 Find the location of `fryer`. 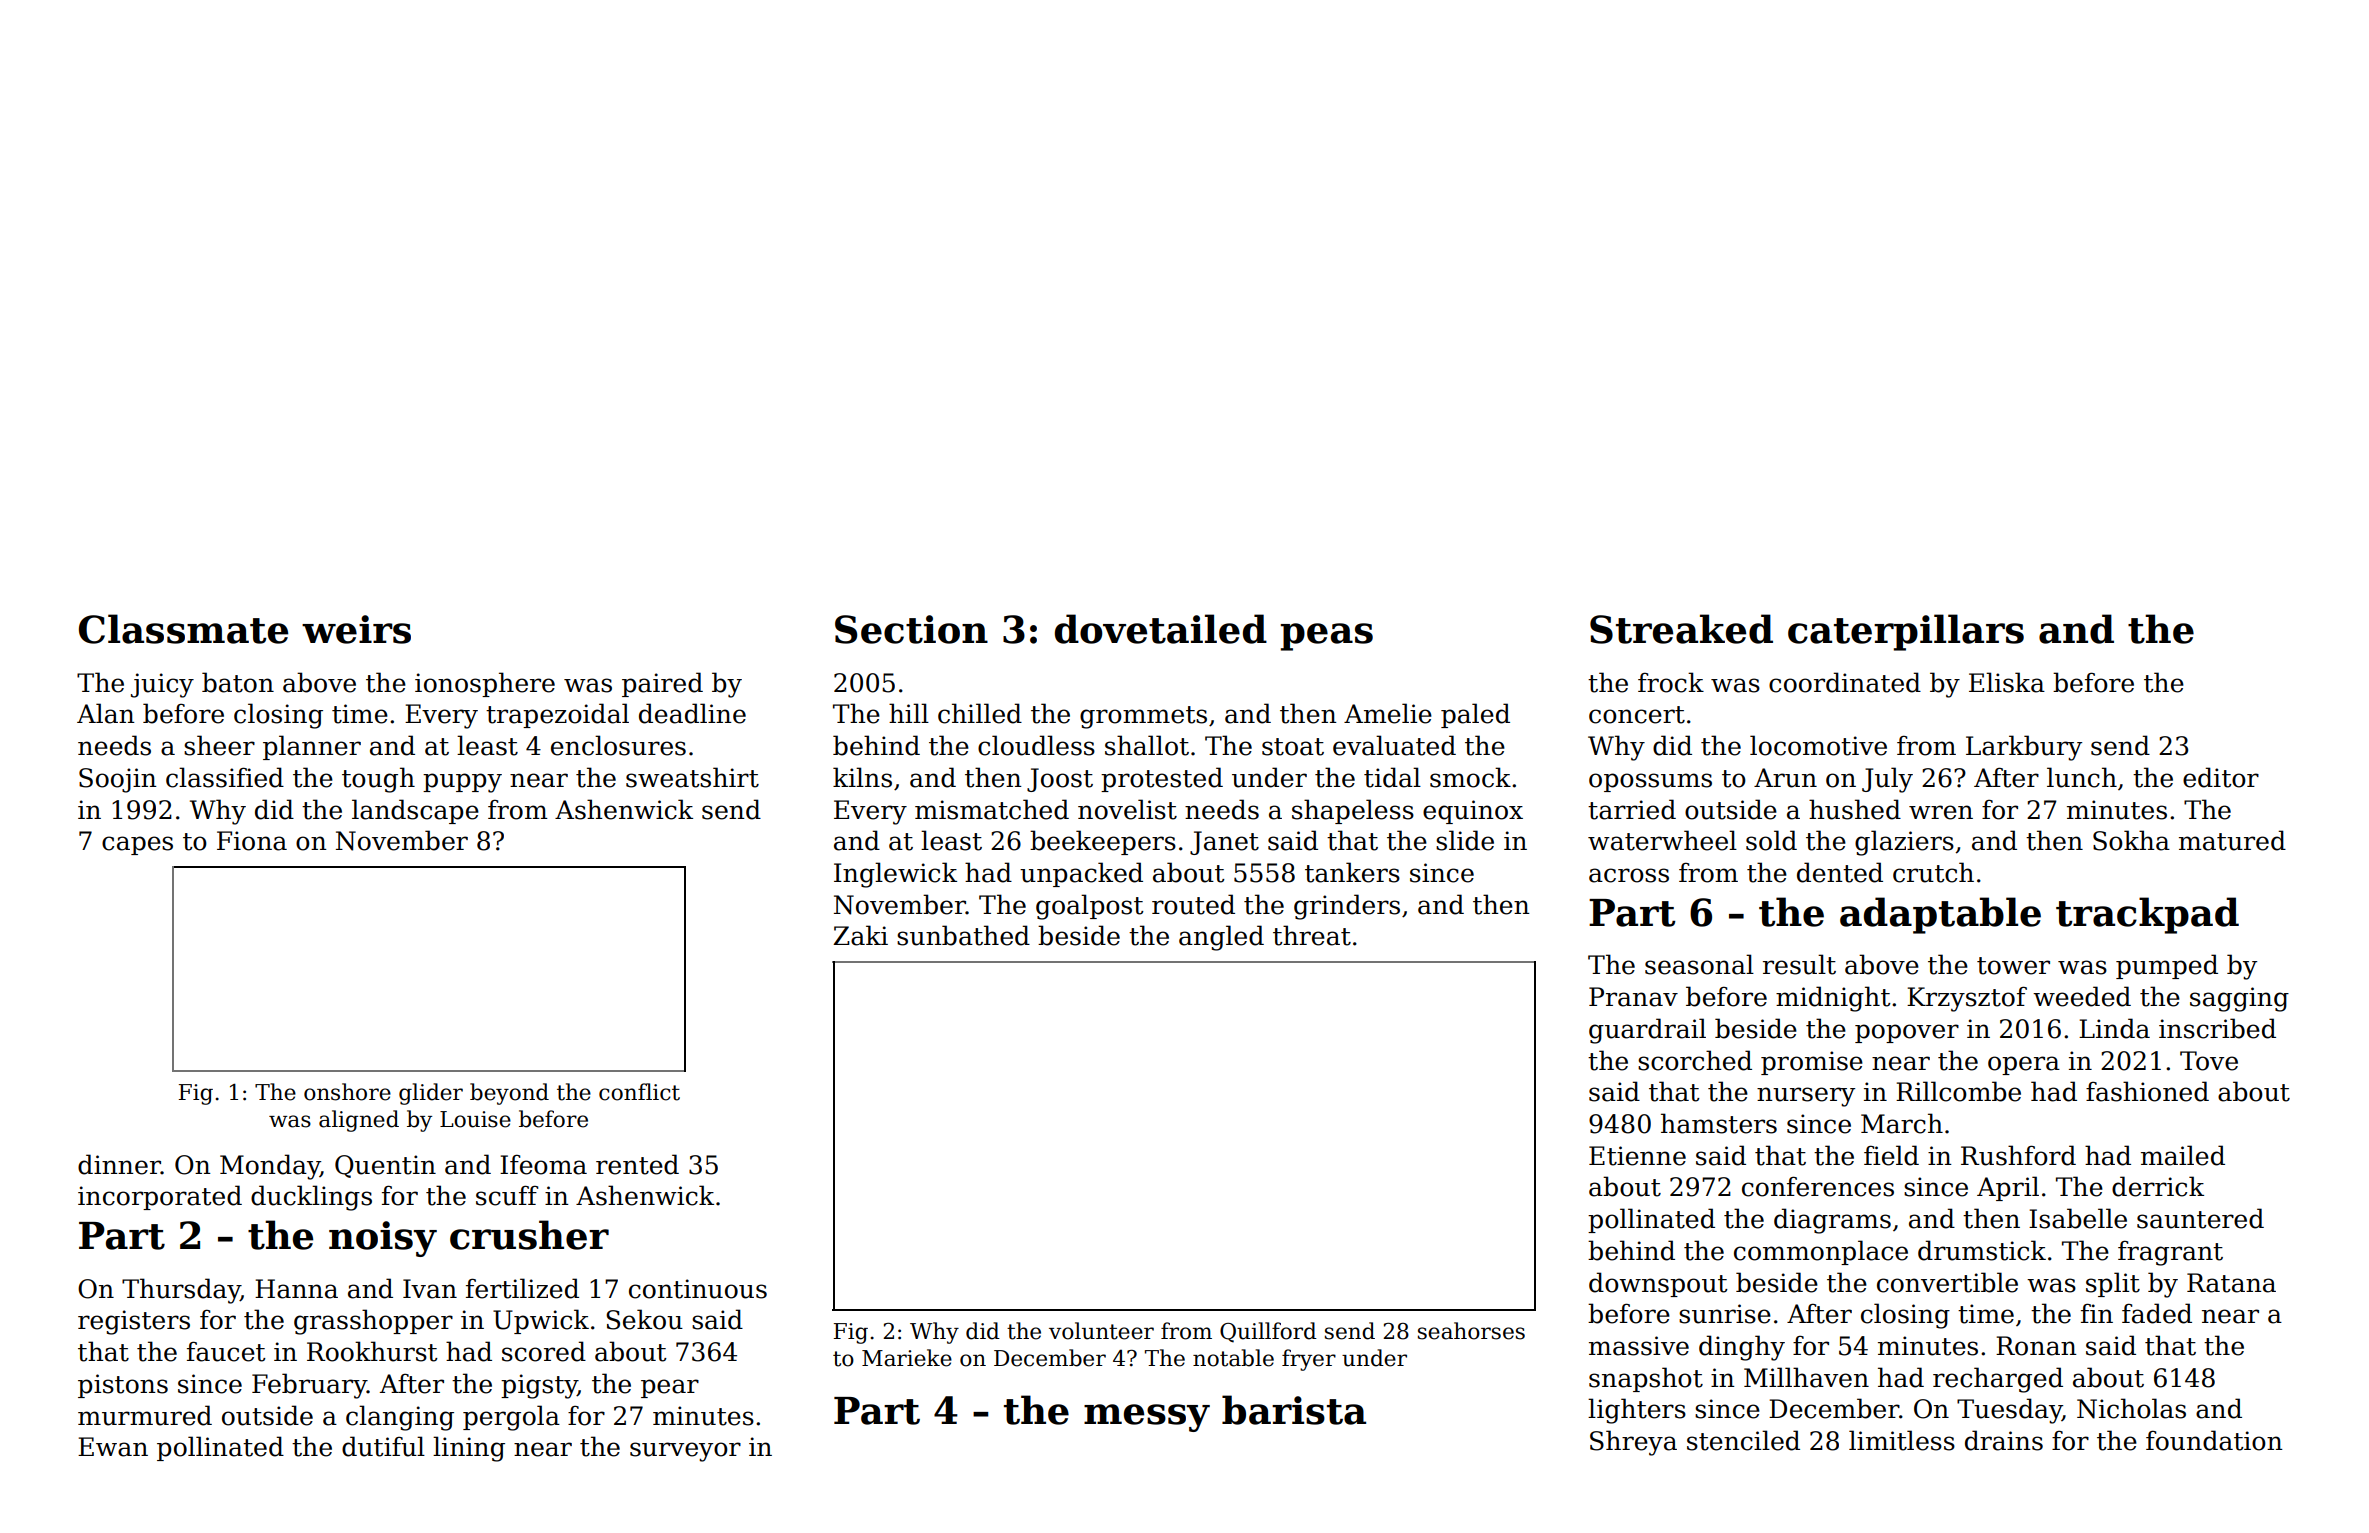

fryer is located at coordinates (1309, 1360).
